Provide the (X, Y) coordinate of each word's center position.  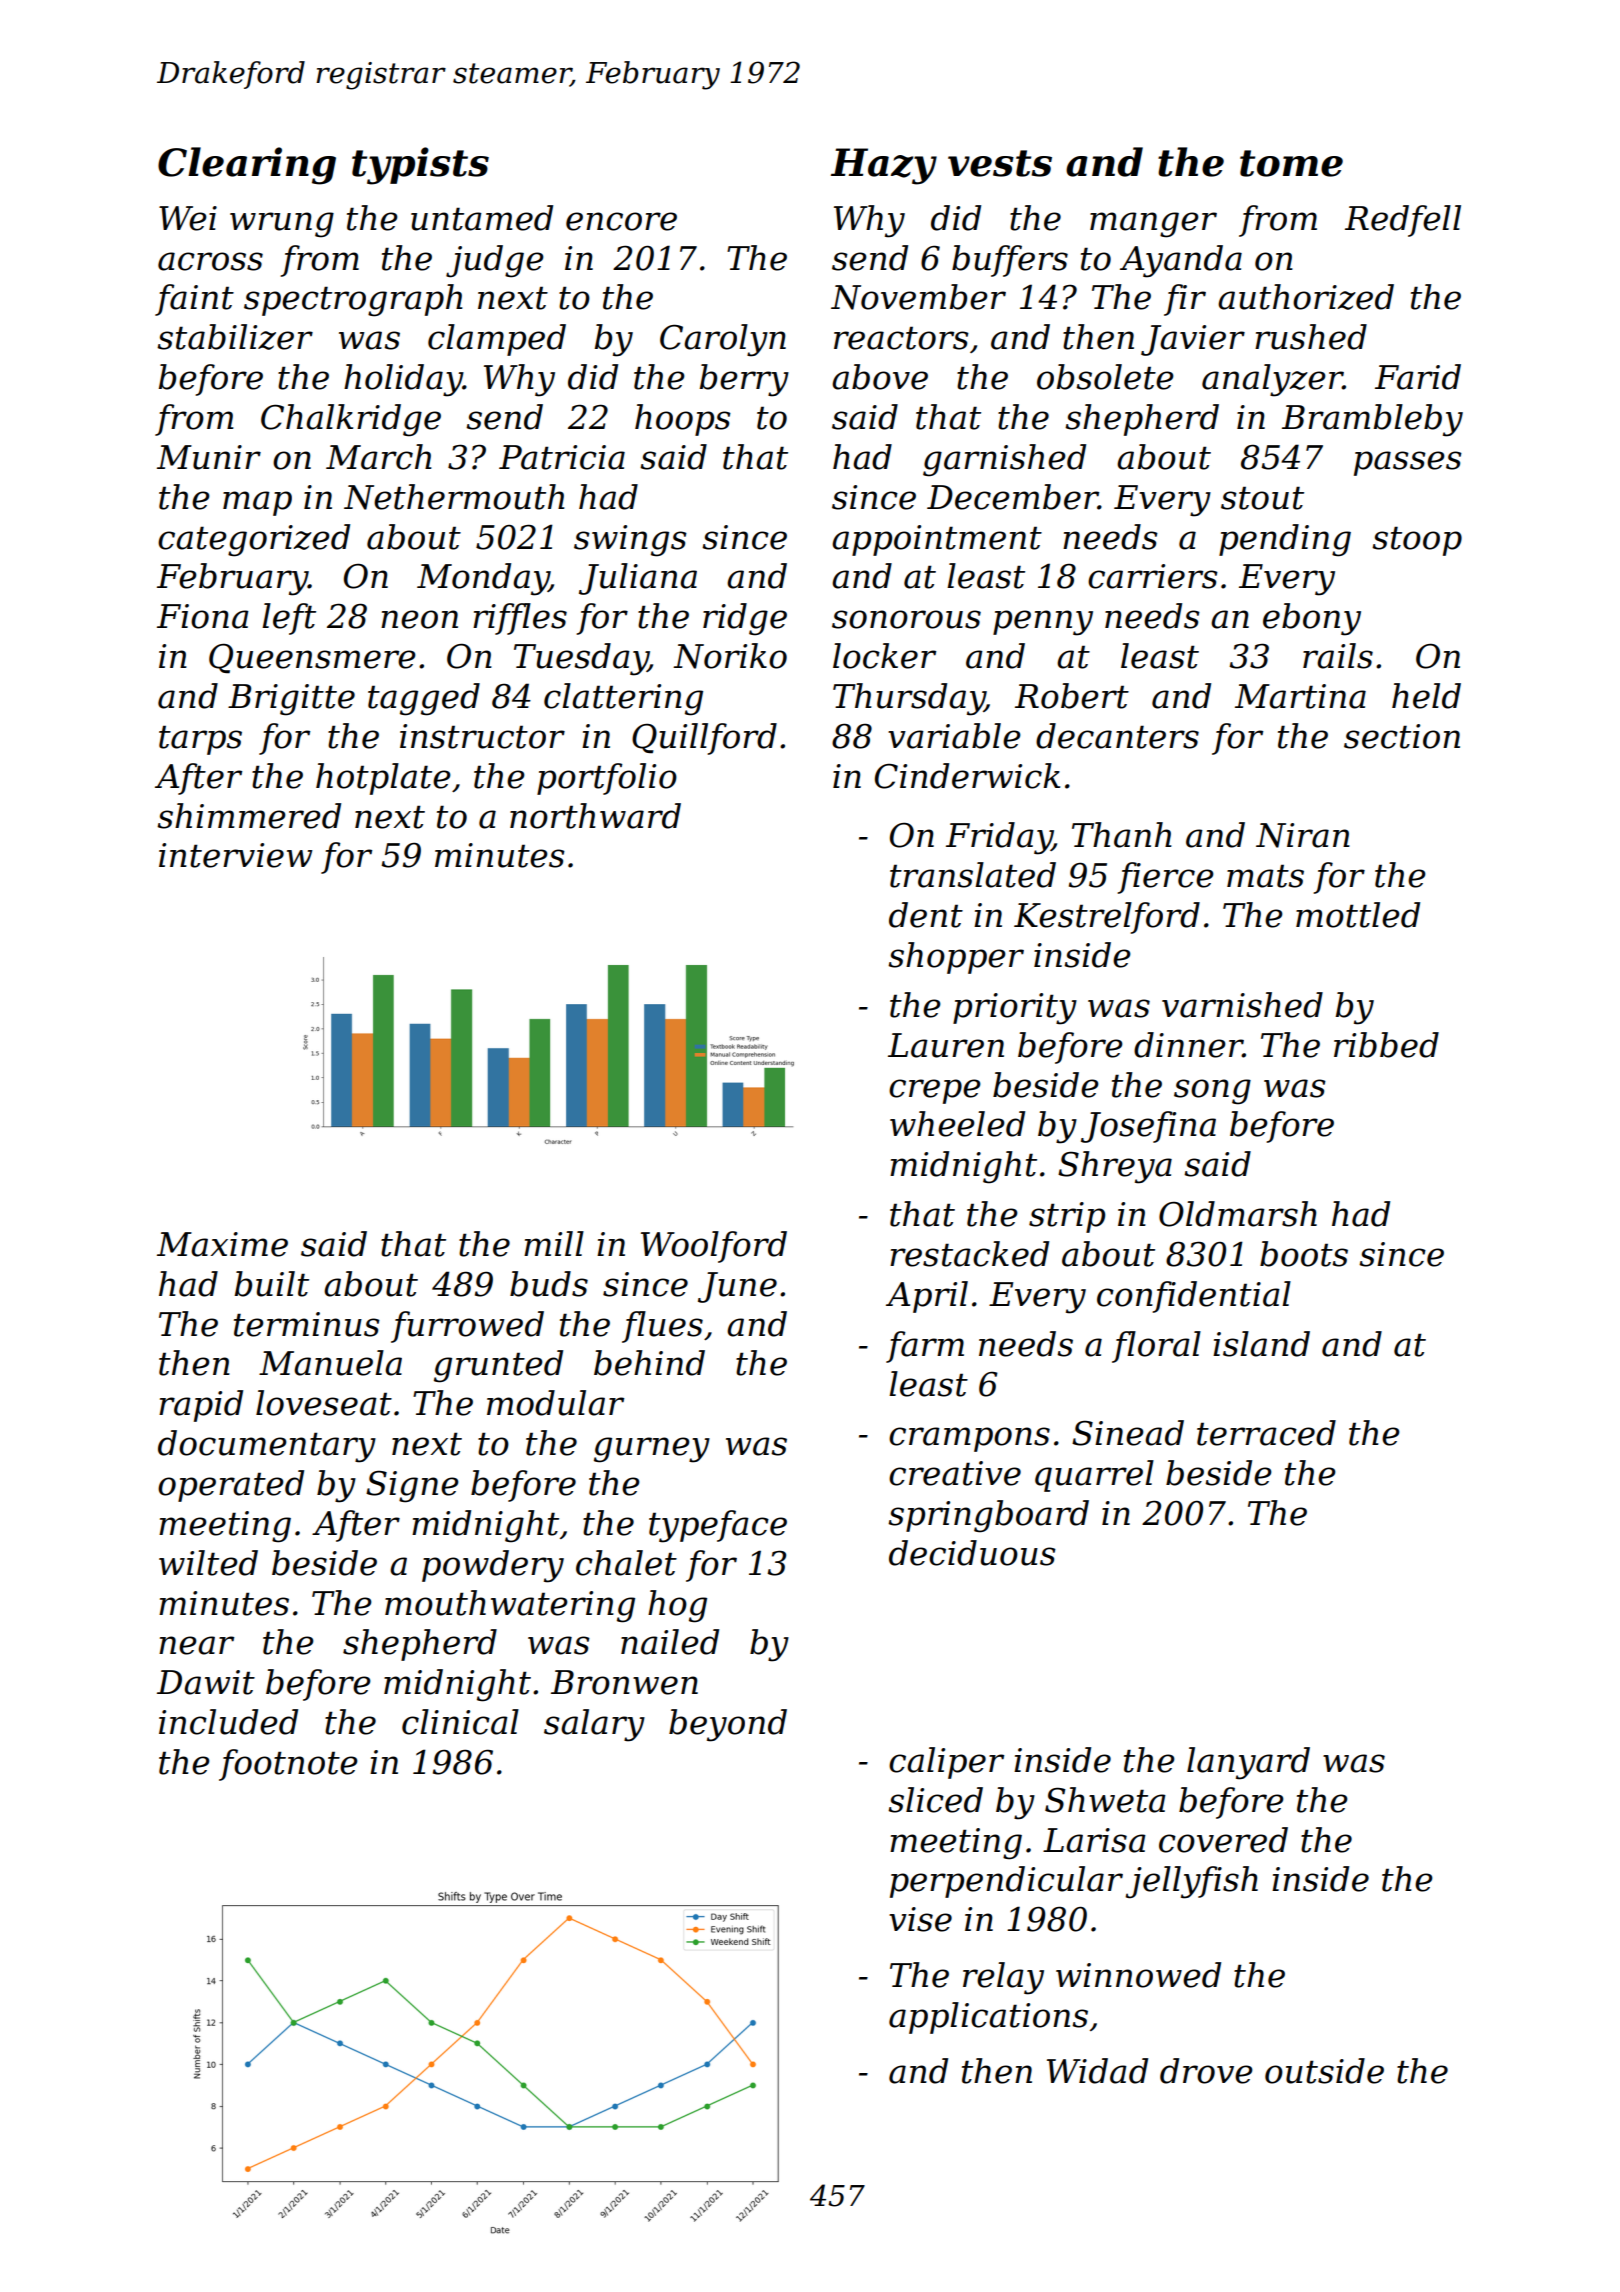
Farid (1418, 377)
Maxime (222, 1244)
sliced (935, 1800)
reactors (901, 338)
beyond (728, 1725)
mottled (1358, 915)
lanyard (1248, 1763)
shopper (956, 958)
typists (420, 166)
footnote (288, 1765)
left (289, 619)
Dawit (206, 1682)
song (1212, 1092)
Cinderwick (967, 776)
